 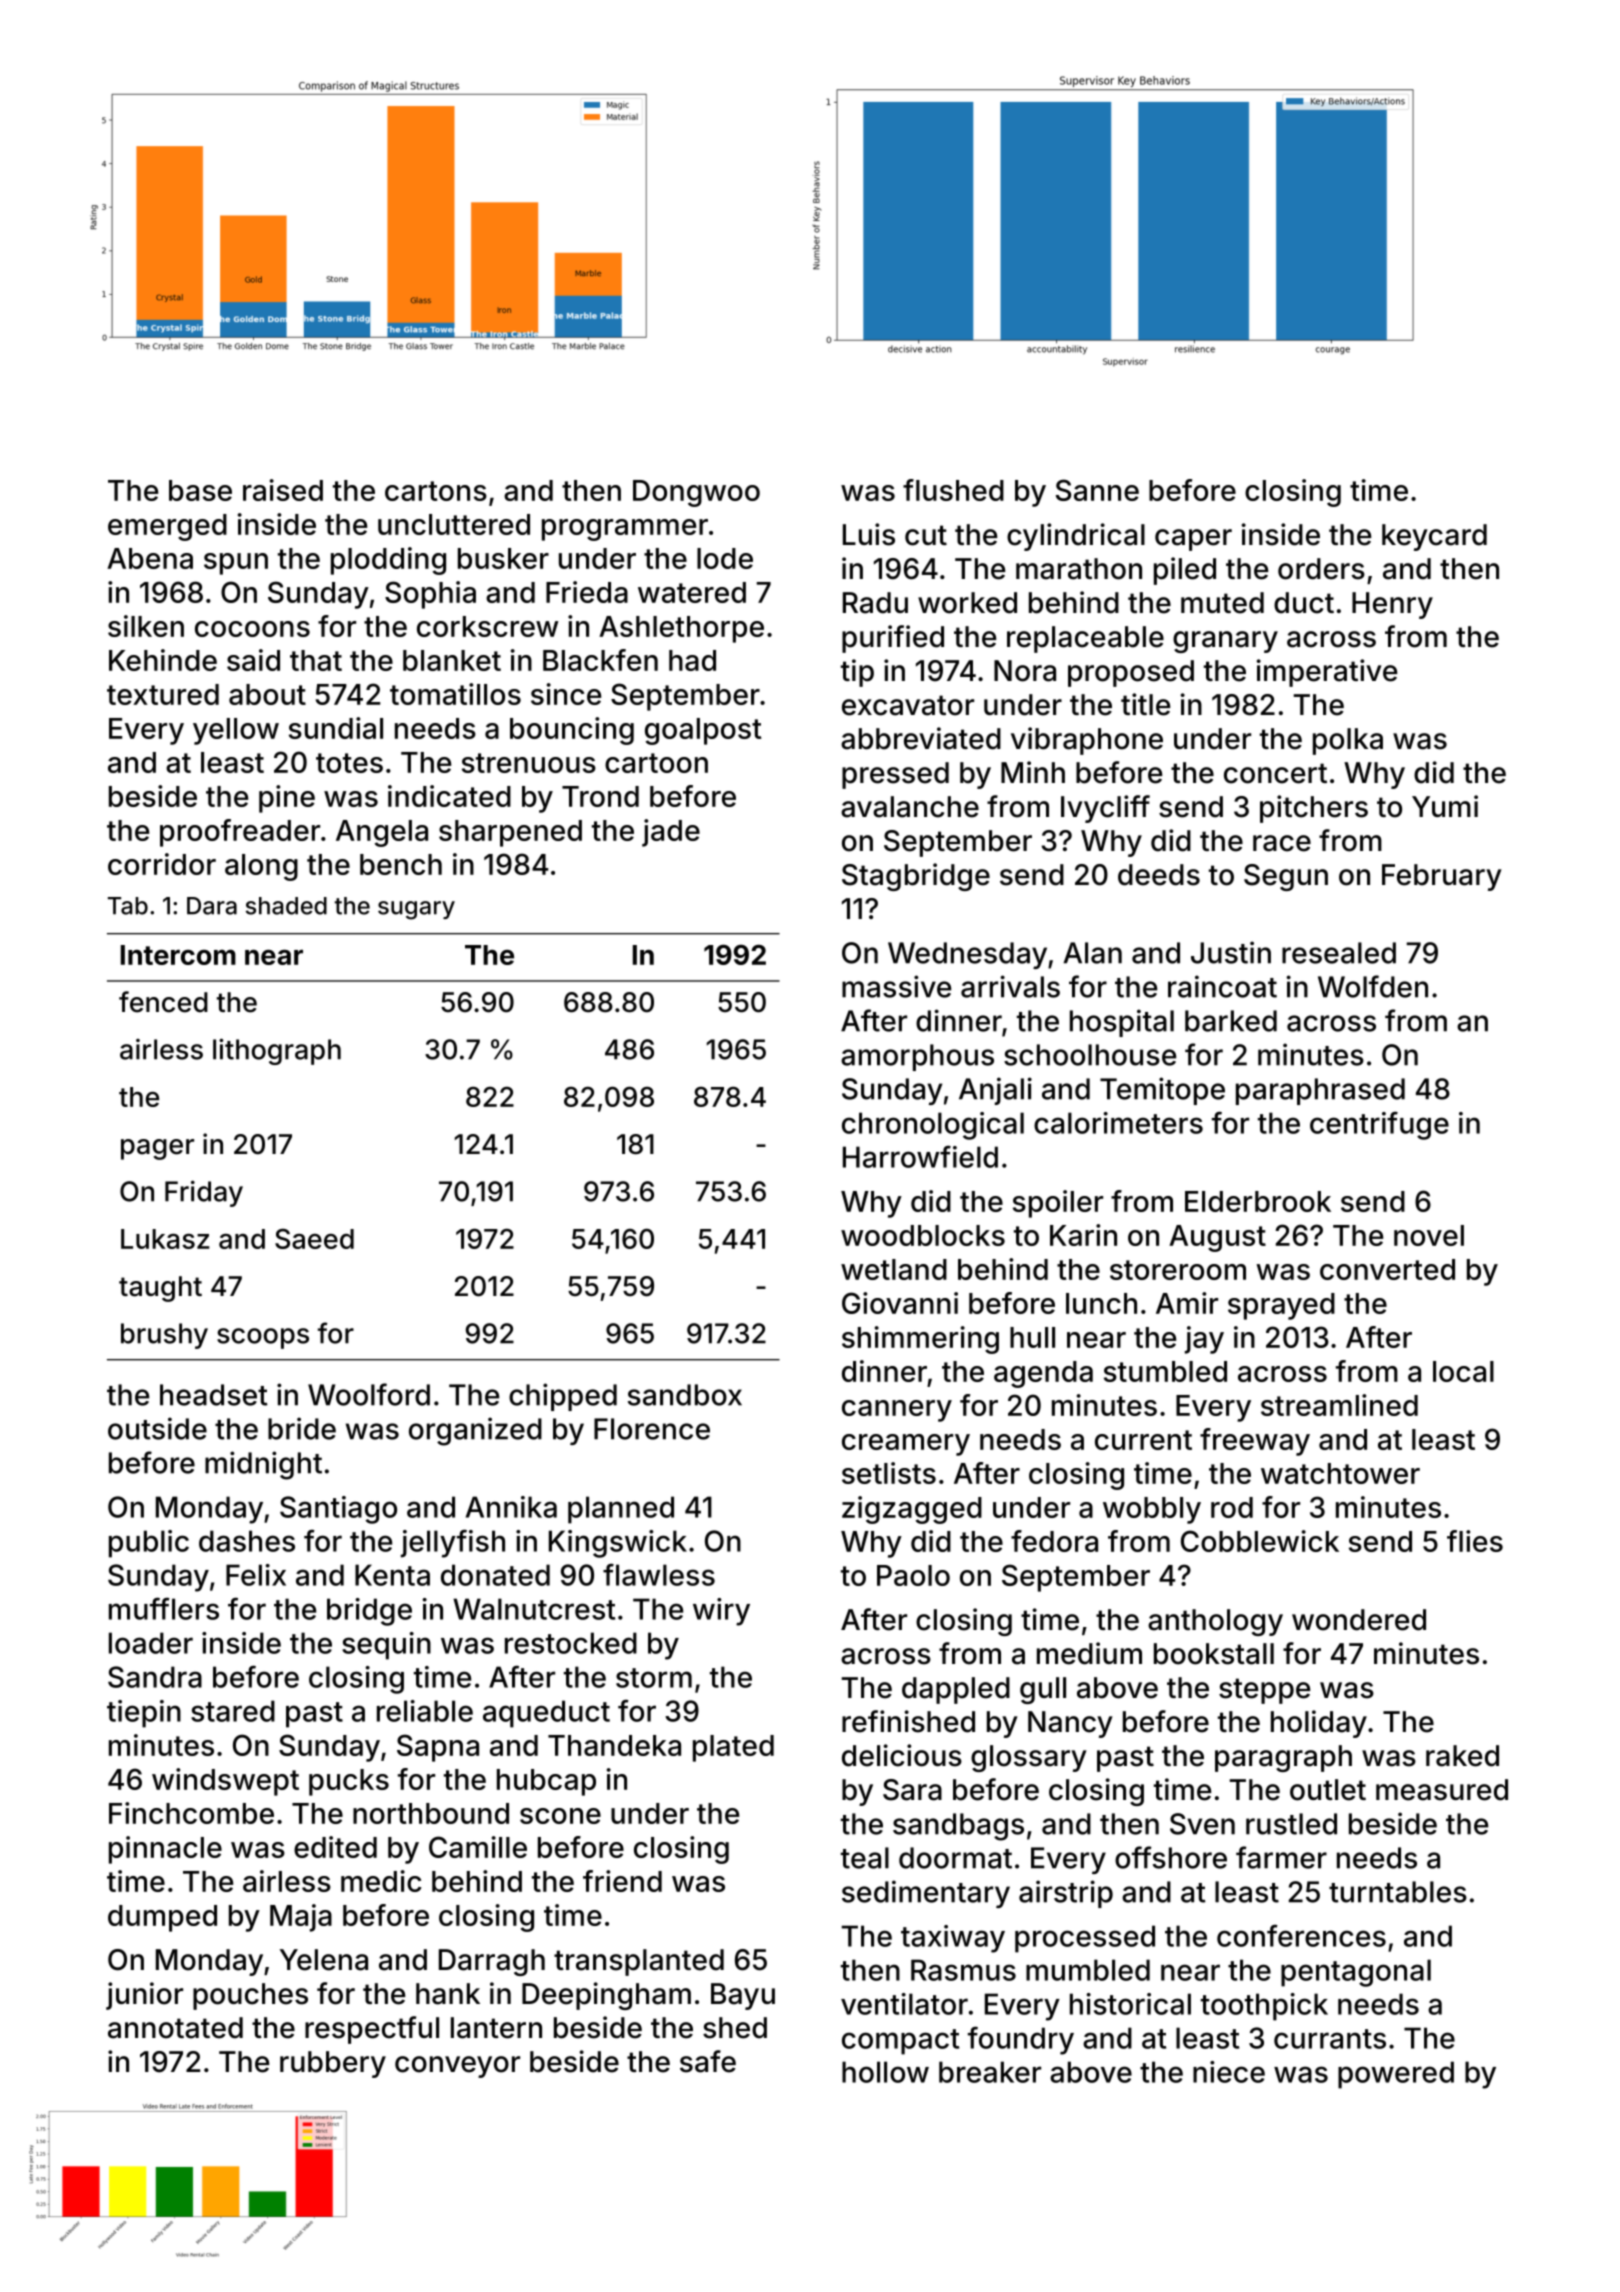 I want to click on race, so click(x=1282, y=843).
